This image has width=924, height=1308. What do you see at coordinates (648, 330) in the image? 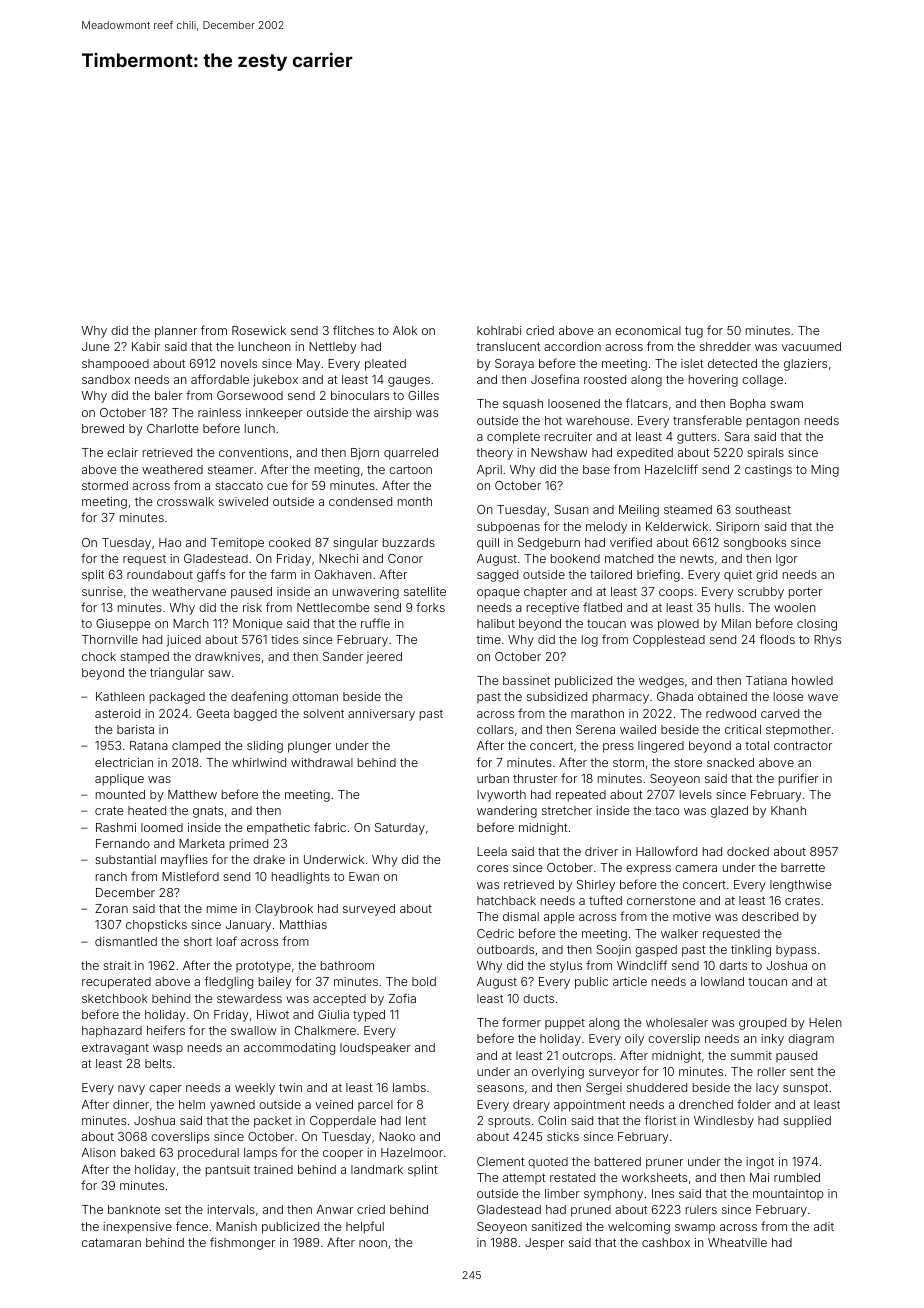
I see `economical` at bounding box center [648, 330].
